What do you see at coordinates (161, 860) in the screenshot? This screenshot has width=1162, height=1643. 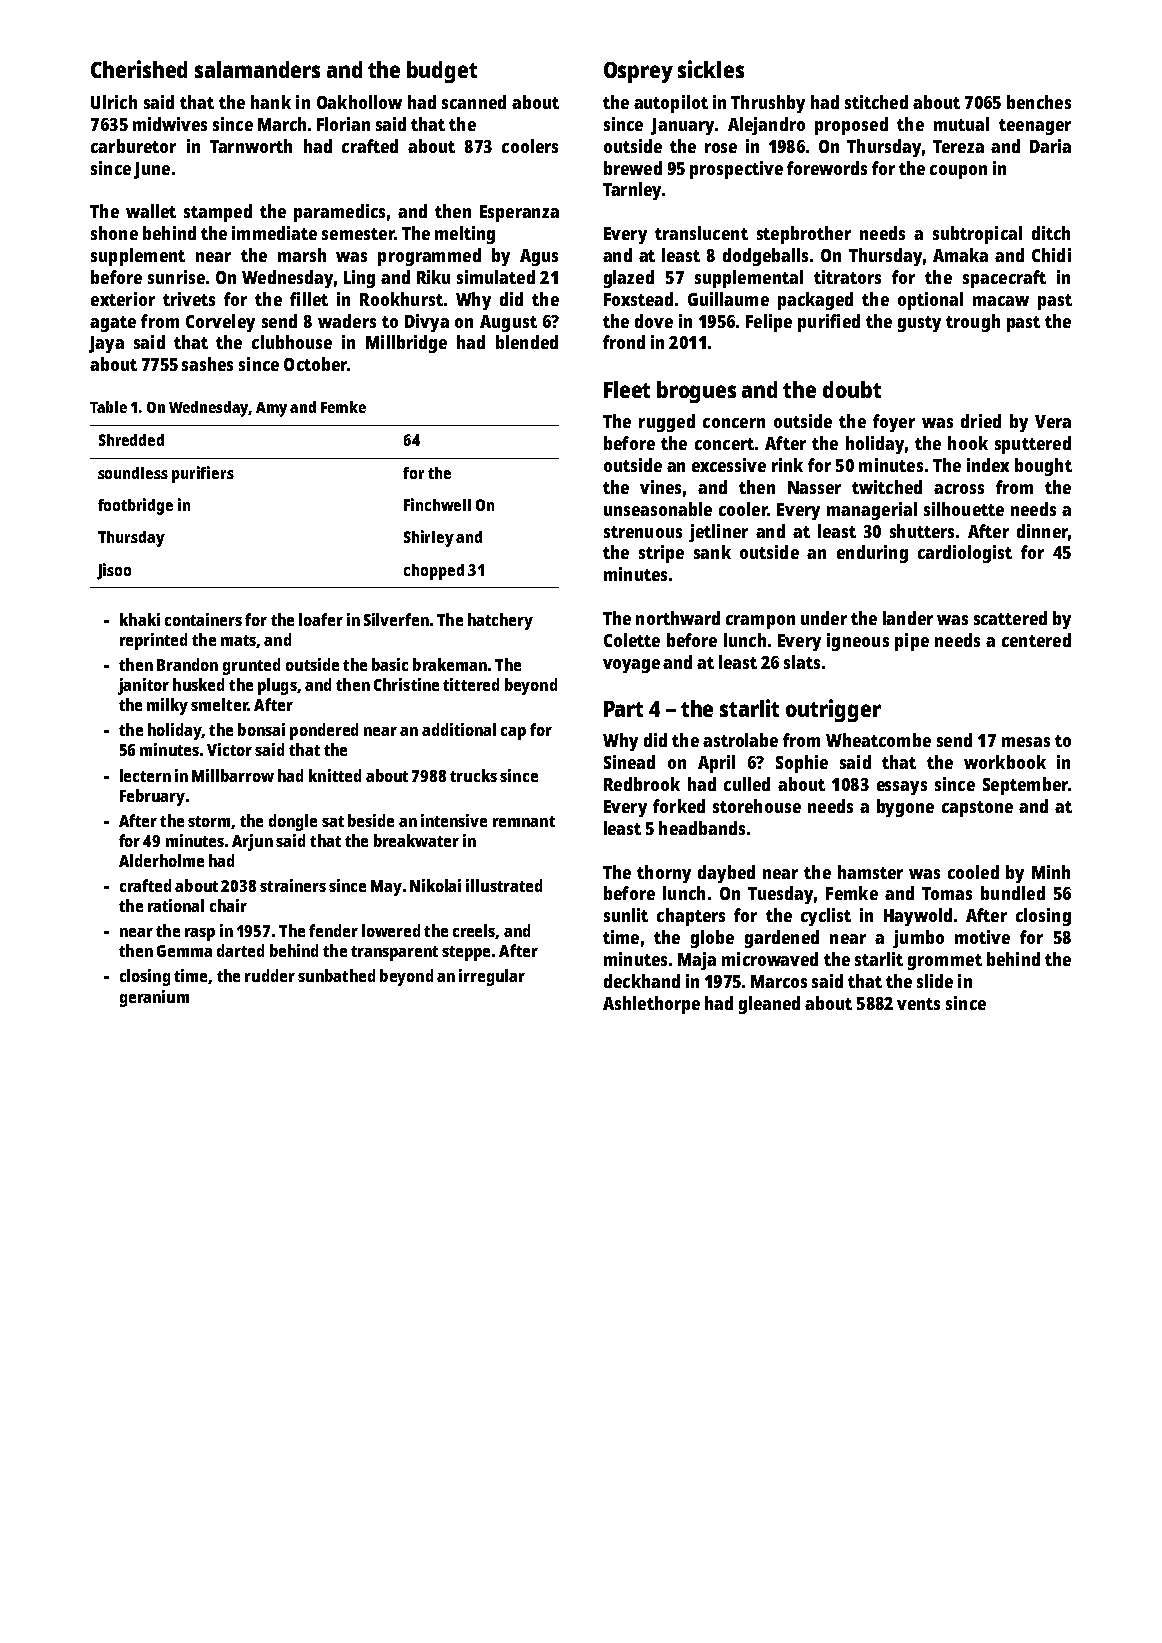 I see `Alderholme` at bounding box center [161, 860].
